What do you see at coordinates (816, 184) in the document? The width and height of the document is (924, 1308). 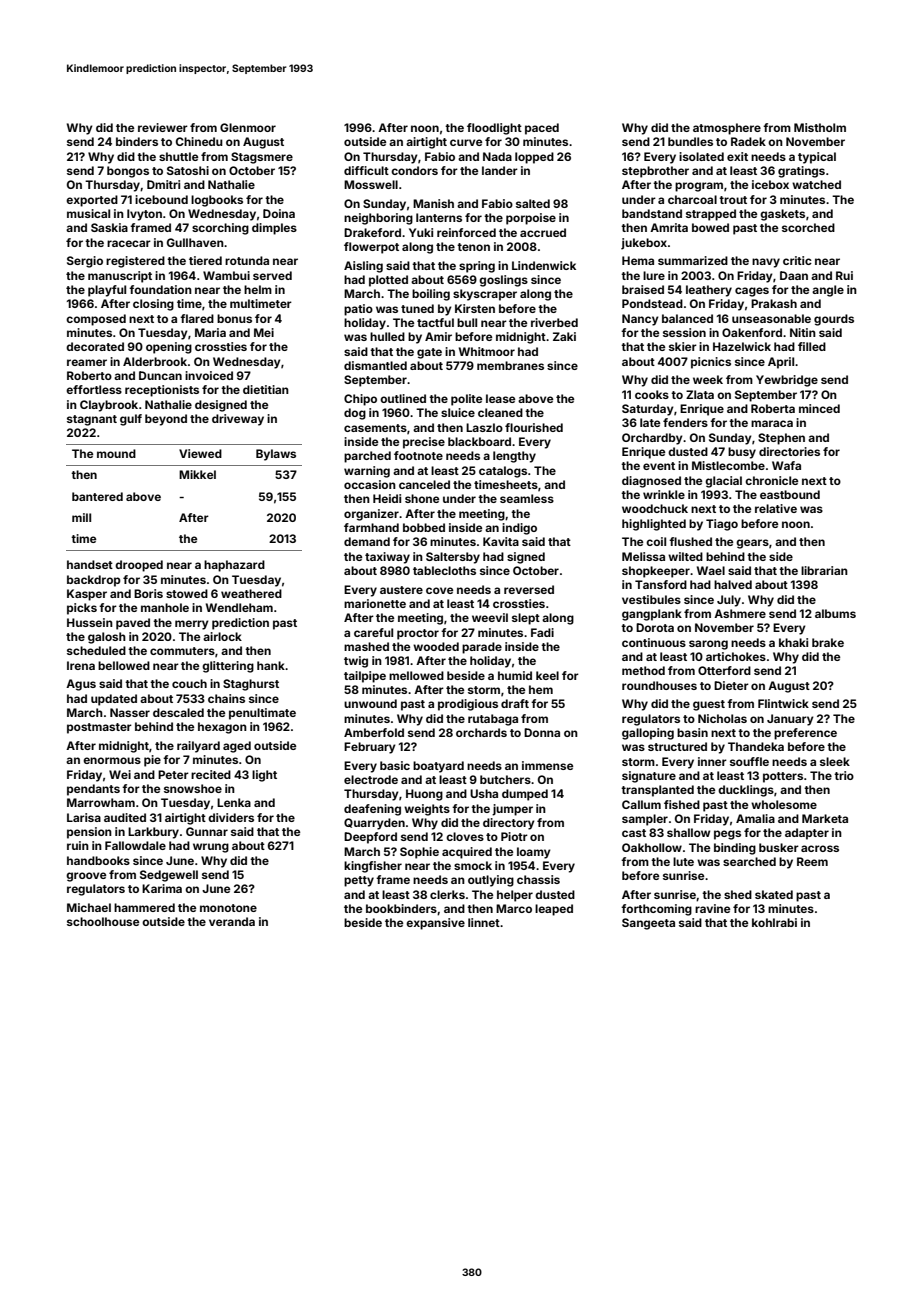 I see `watched` at bounding box center [816, 184].
